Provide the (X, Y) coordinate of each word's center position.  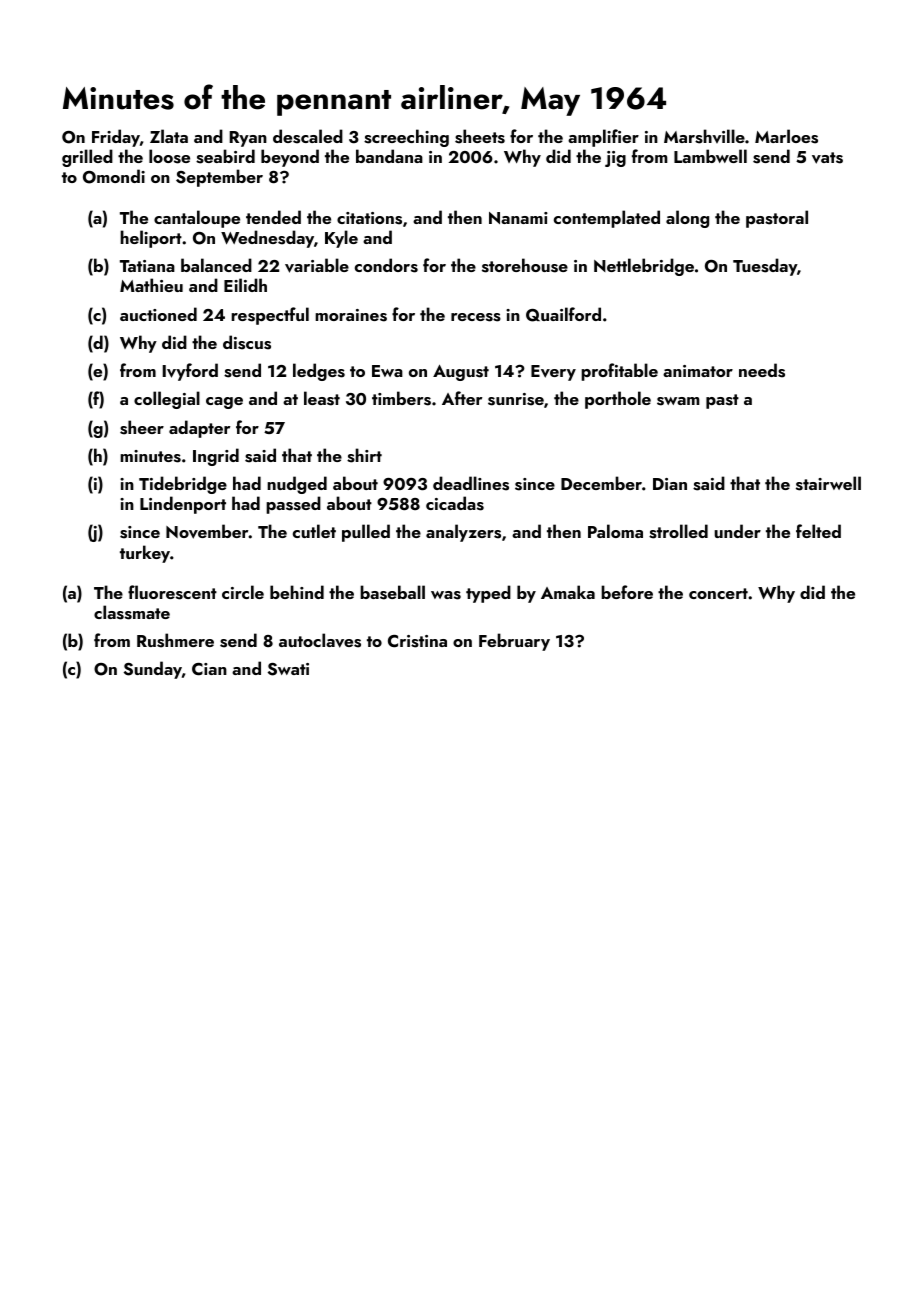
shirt (364, 455)
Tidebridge (183, 485)
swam (678, 401)
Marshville (704, 136)
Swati (288, 669)
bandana (389, 156)
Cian (209, 669)
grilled (87, 158)
